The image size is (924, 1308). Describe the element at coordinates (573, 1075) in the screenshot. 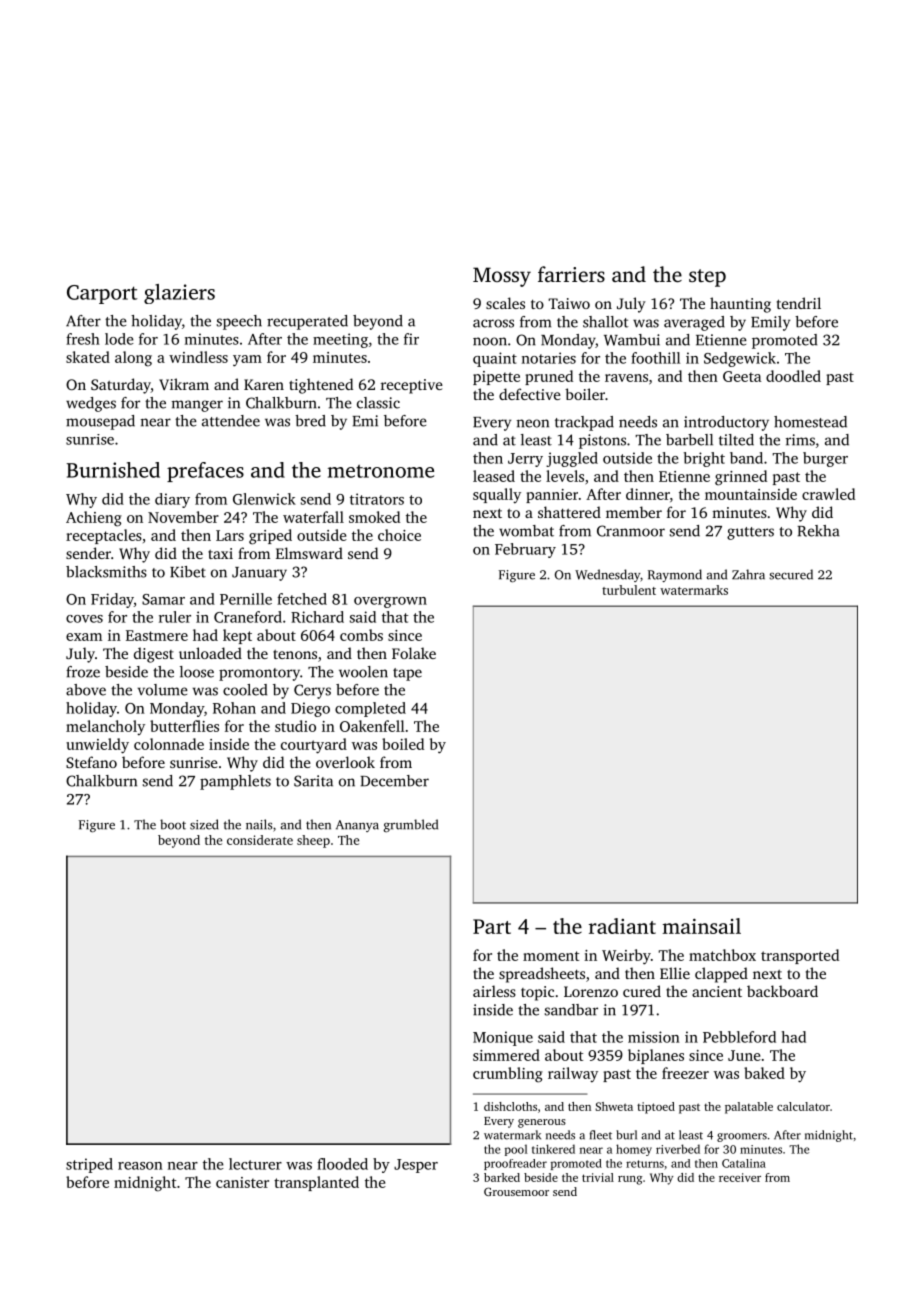

I see `railway` at that location.
